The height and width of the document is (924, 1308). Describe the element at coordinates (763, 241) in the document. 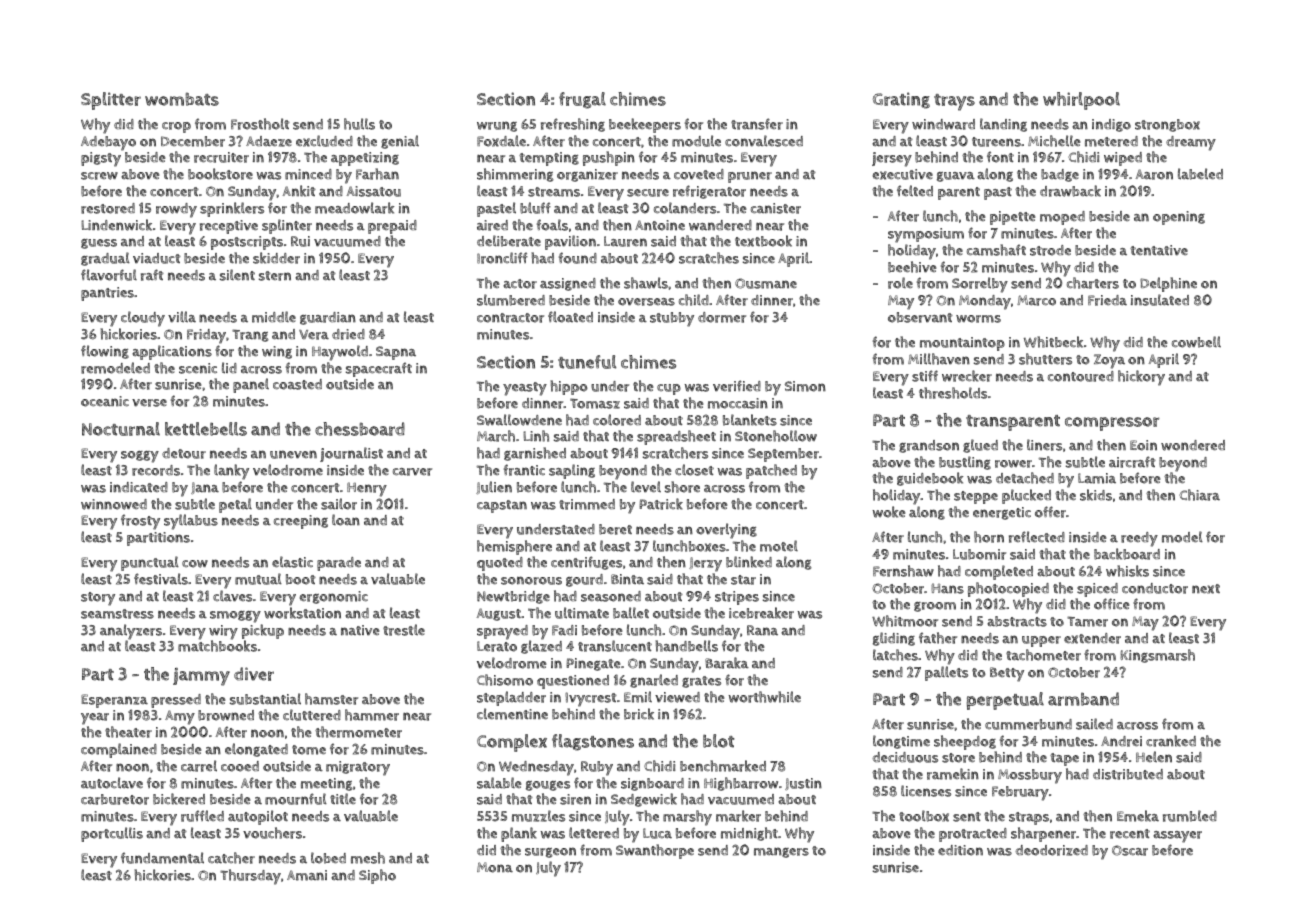

I see `textbook` at that location.
